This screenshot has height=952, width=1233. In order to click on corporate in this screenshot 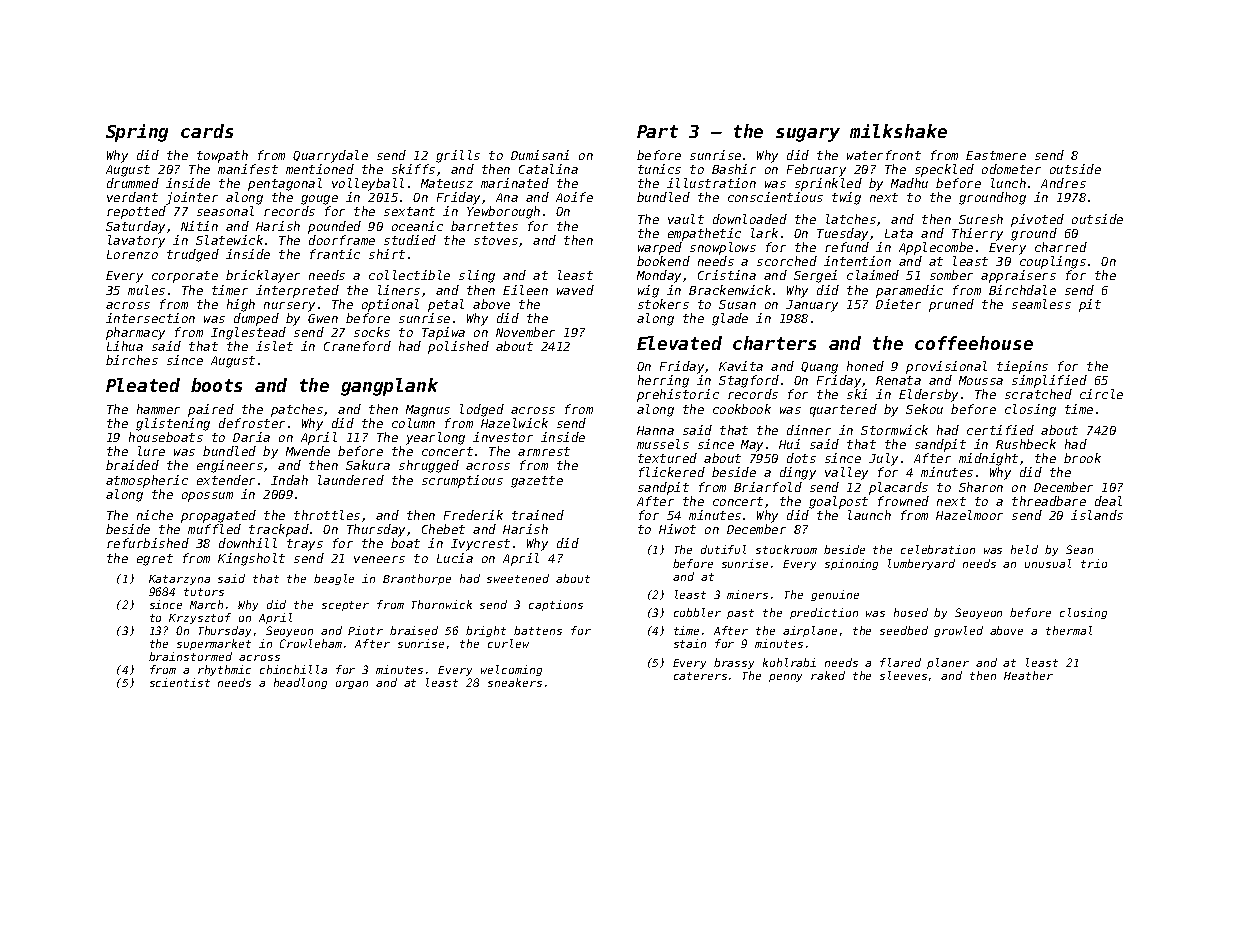, I will do `click(185, 277)`.
